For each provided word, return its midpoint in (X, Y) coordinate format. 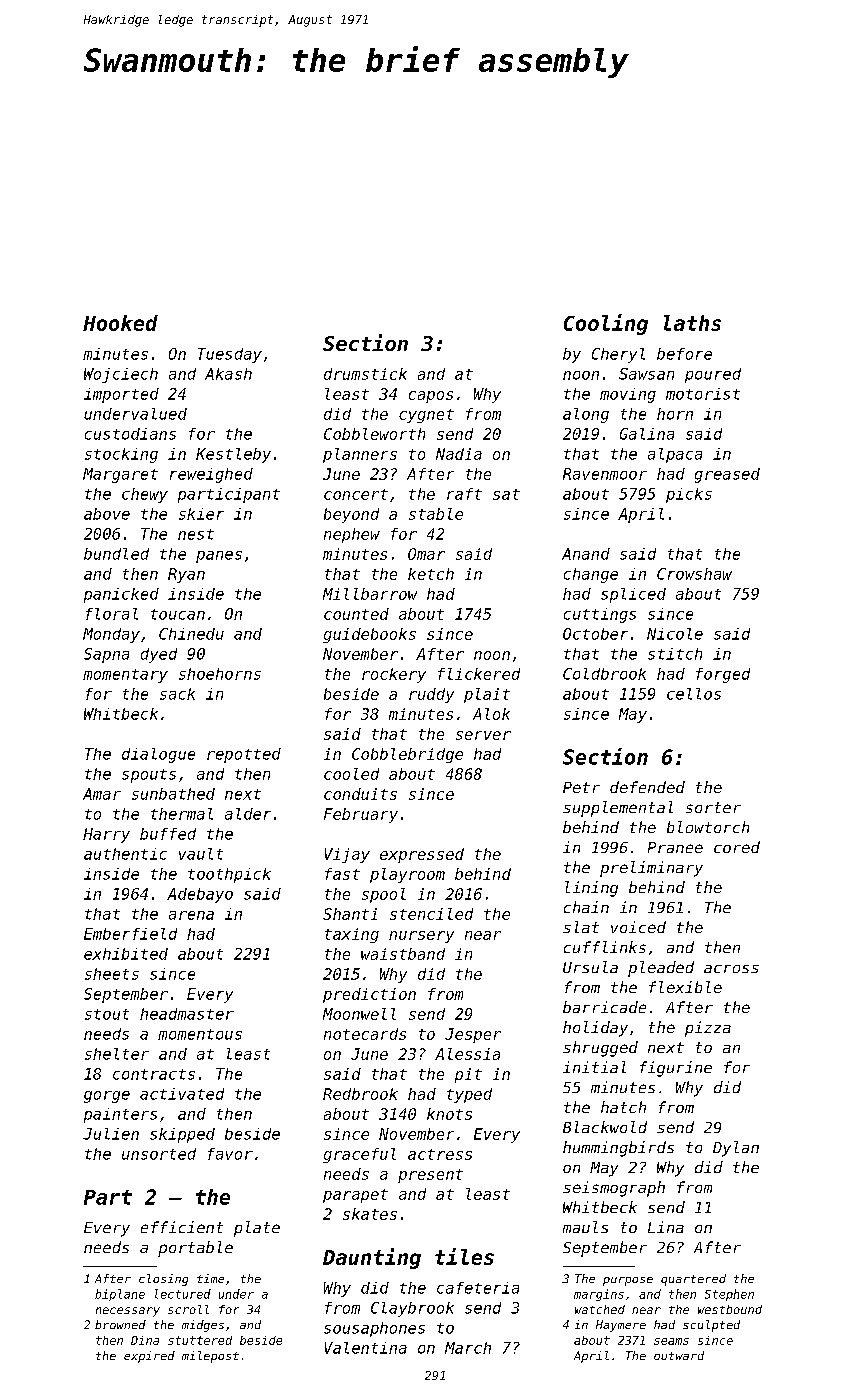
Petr (581, 787)
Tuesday (230, 355)
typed (469, 1095)
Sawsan (646, 374)
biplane (120, 1295)
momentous (200, 1034)
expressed (422, 855)
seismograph (614, 1189)
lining (591, 889)
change (591, 575)
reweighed (211, 475)
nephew (352, 535)
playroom (407, 875)
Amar (102, 794)
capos (431, 397)
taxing (352, 935)
